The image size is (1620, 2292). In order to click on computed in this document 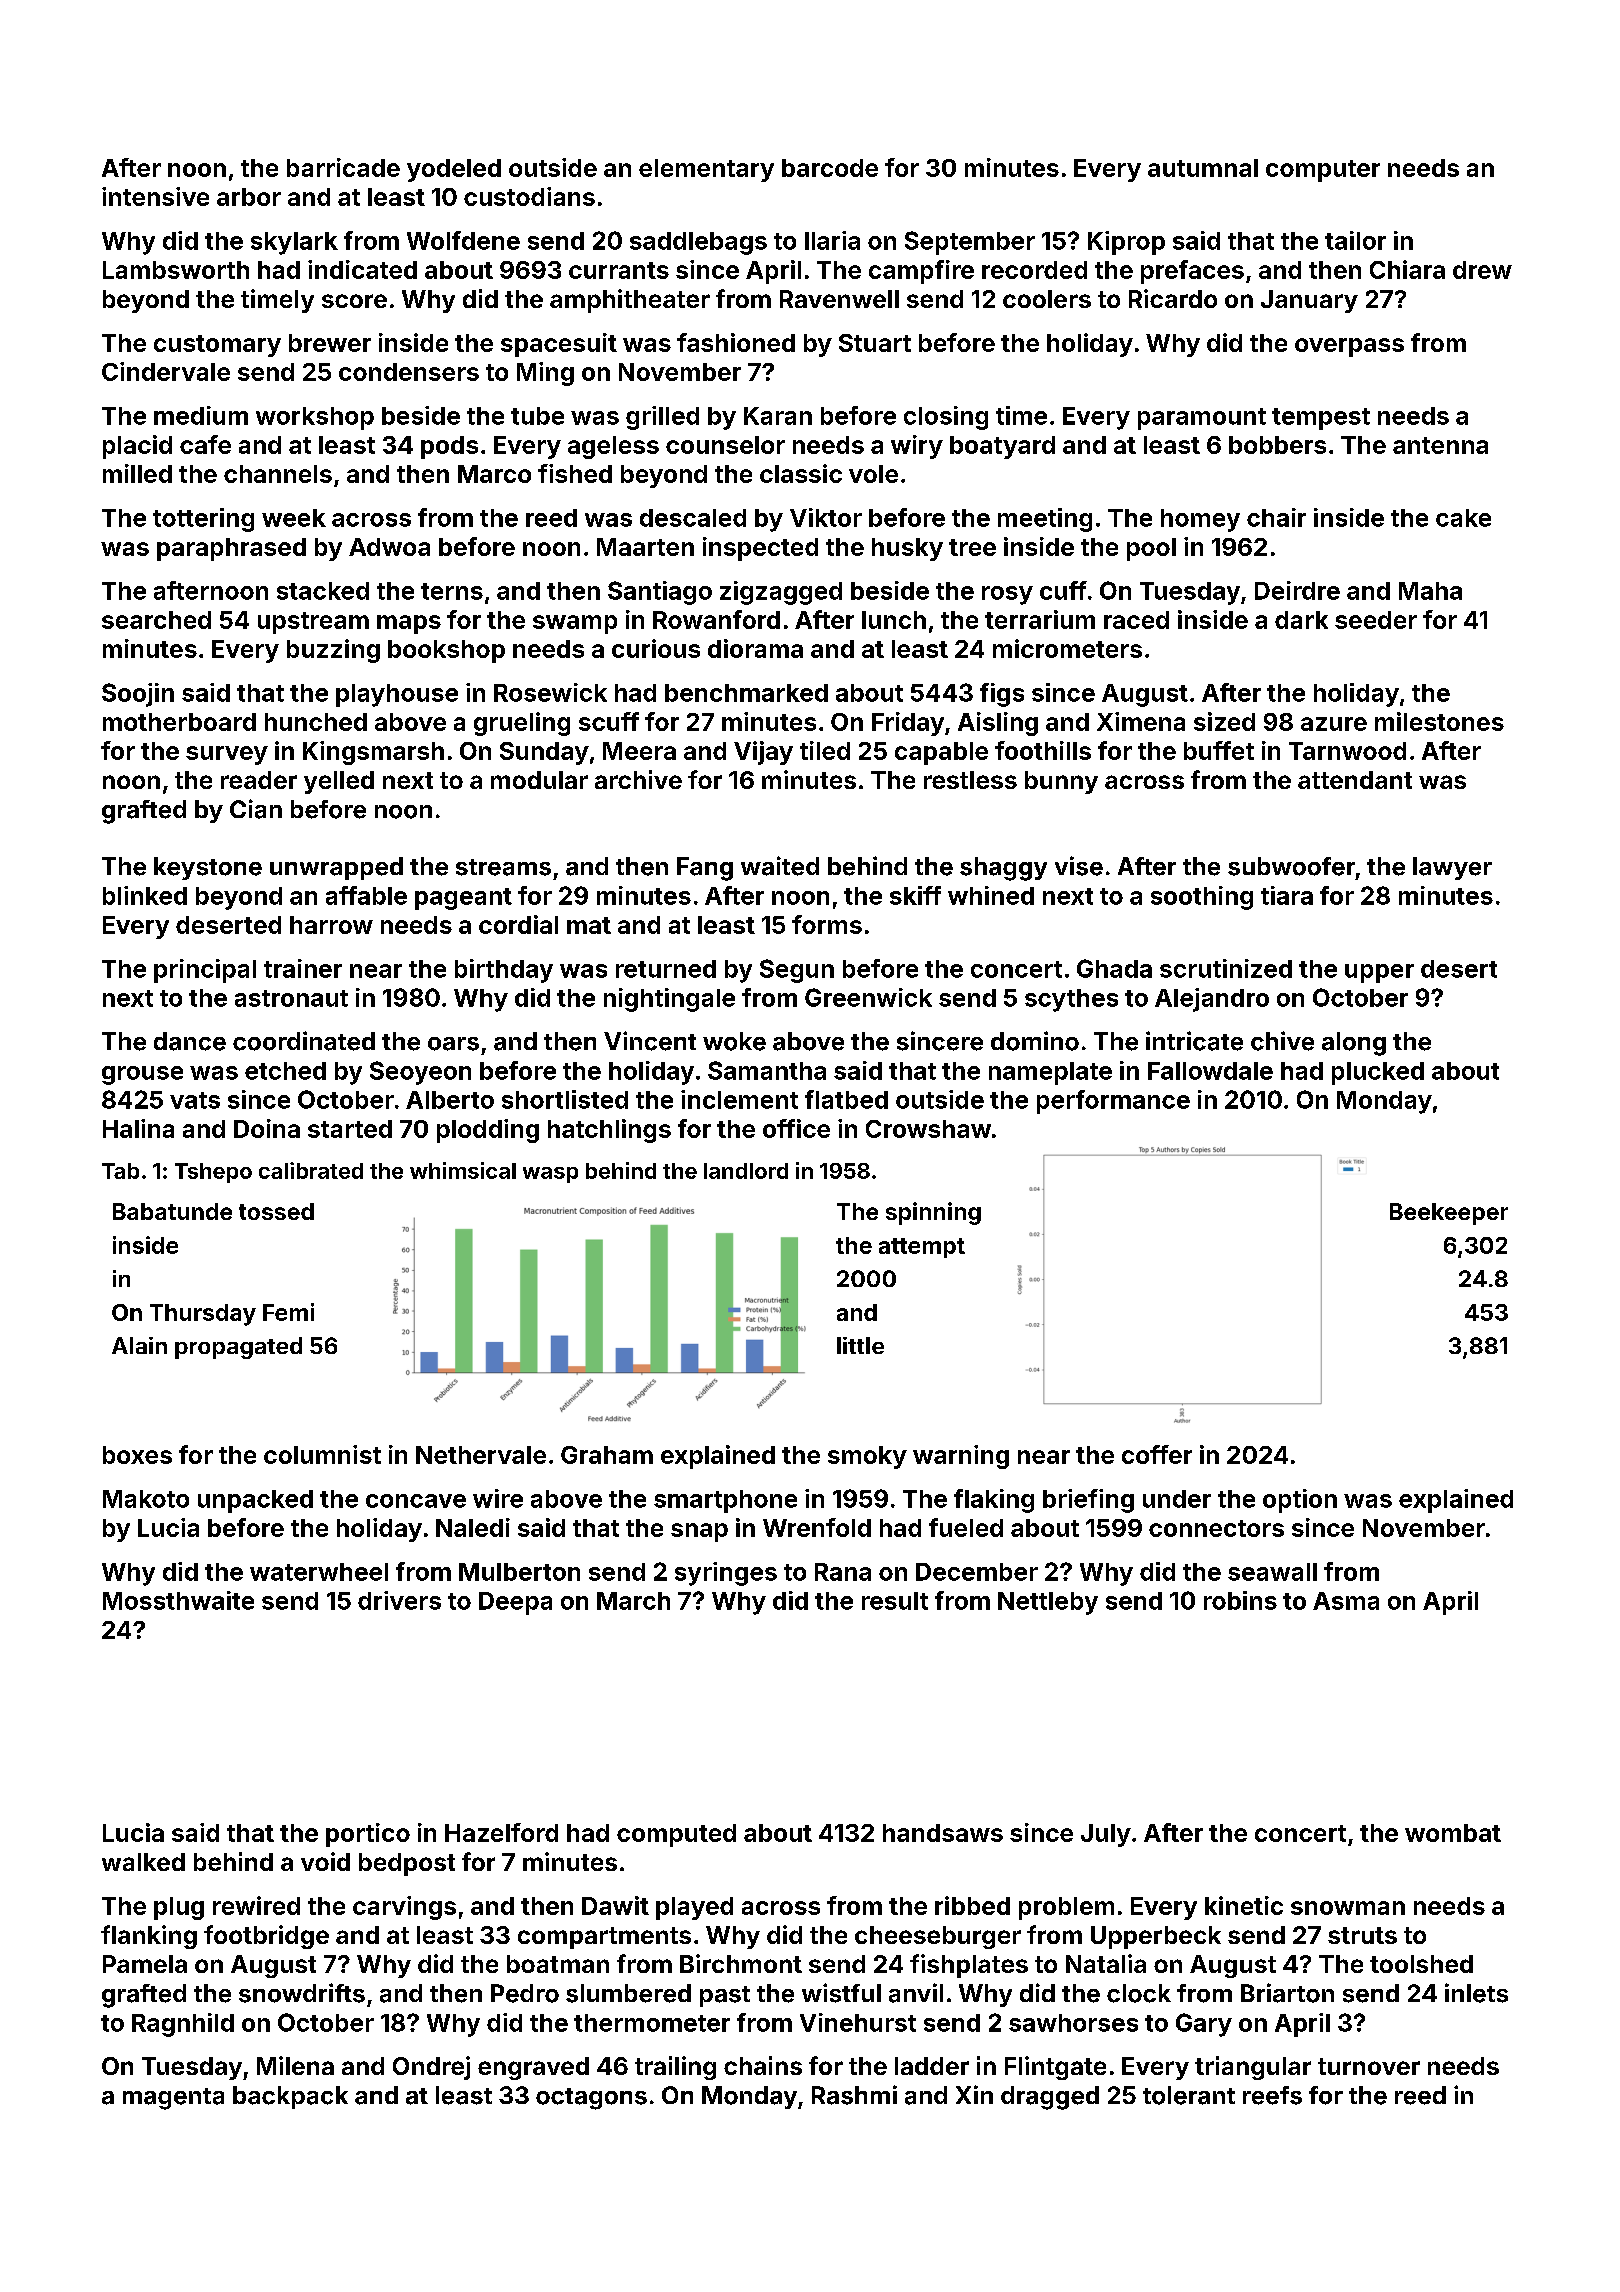, I will do `click(676, 1835)`.
